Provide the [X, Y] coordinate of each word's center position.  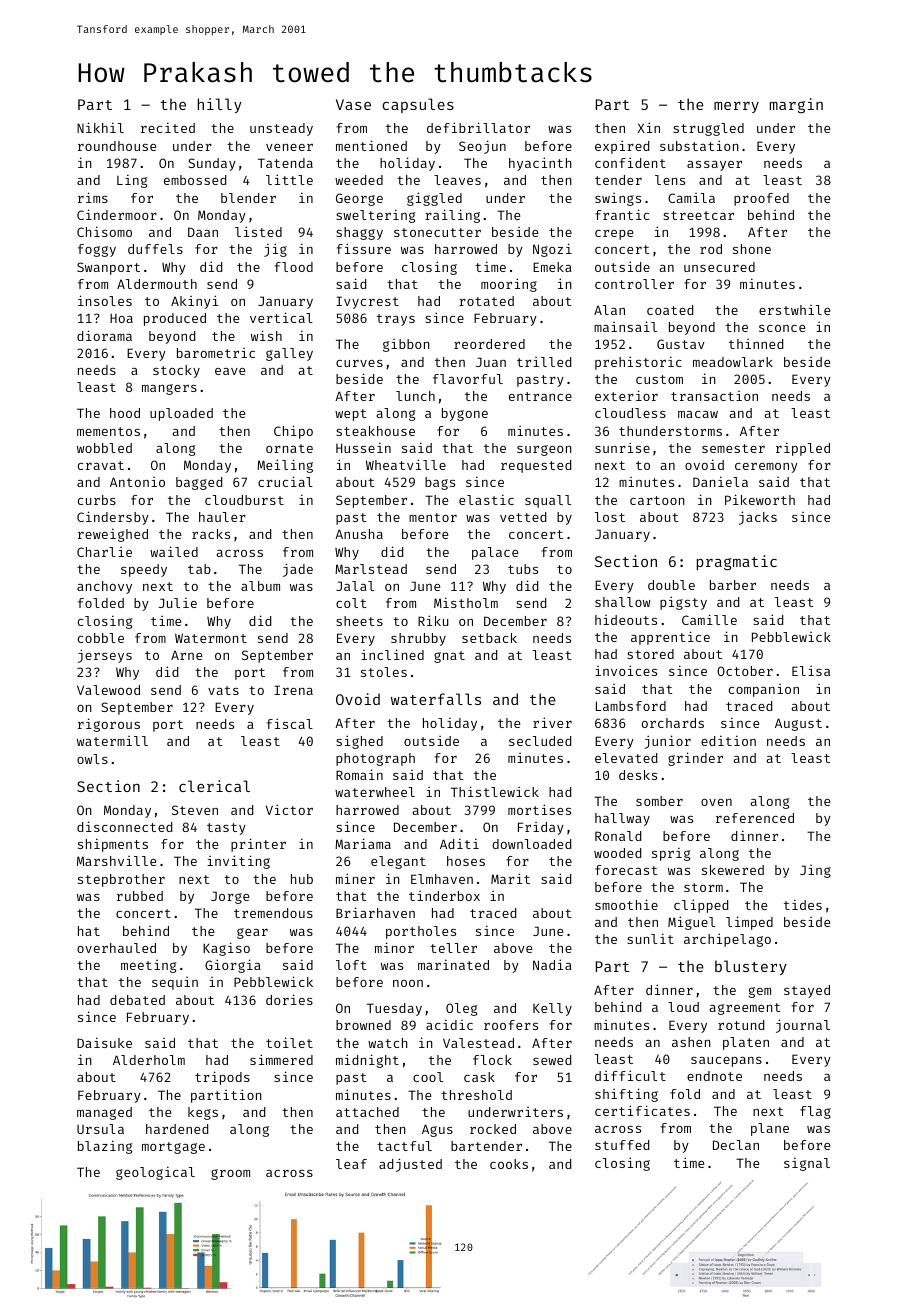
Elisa [811, 671]
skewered [733, 870]
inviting [238, 862]
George [359, 199]
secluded [540, 741]
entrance [540, 396]
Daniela [720, 481]
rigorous [109, 725]
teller [453, 948]
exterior [626, 395]
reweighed [113, 535]
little [289, 179]
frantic [622, 214]
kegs [203, 1113]
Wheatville [406, 464]
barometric [216, 353]
